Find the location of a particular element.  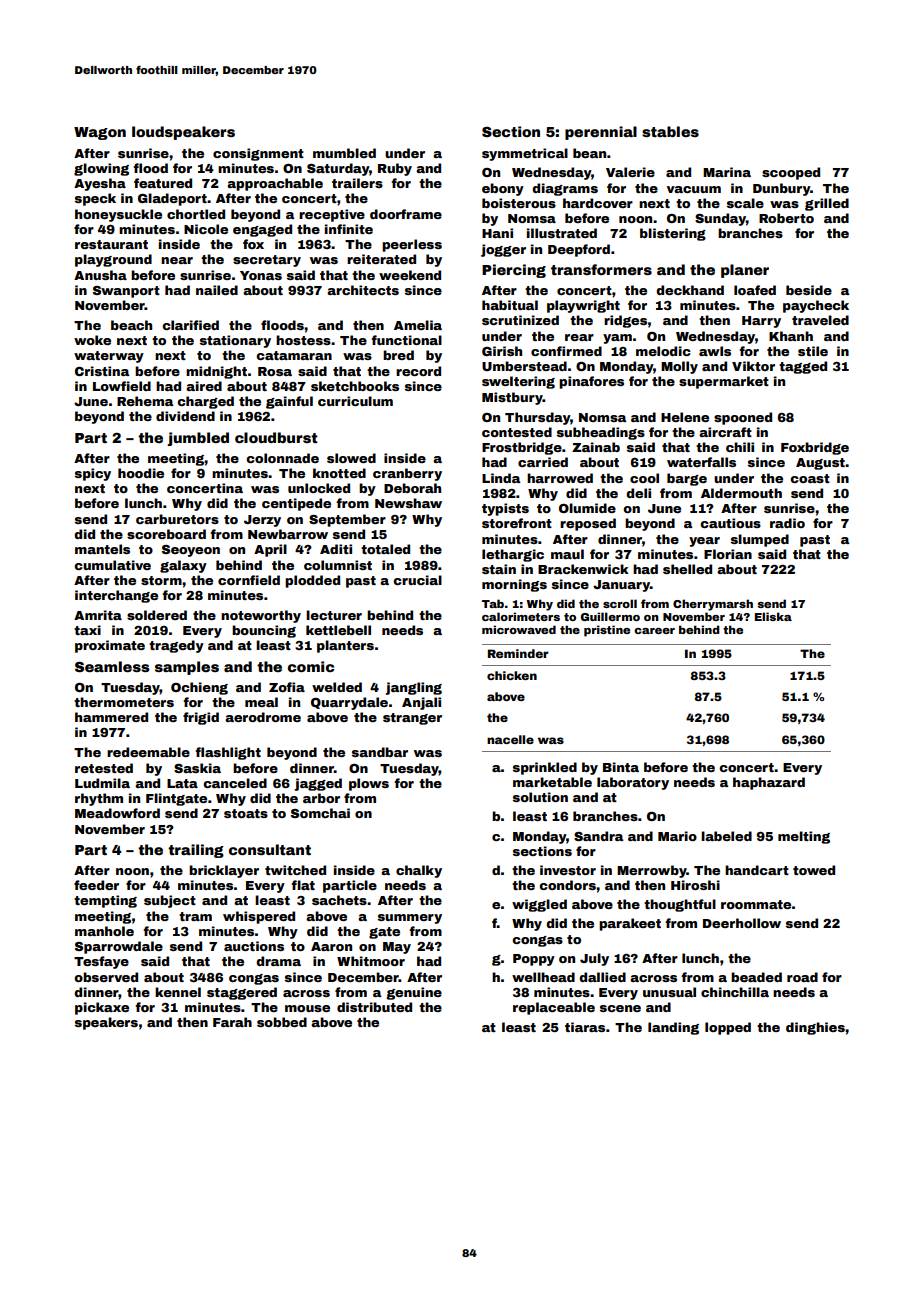

sandbar is located at coordinates (380, 752).
